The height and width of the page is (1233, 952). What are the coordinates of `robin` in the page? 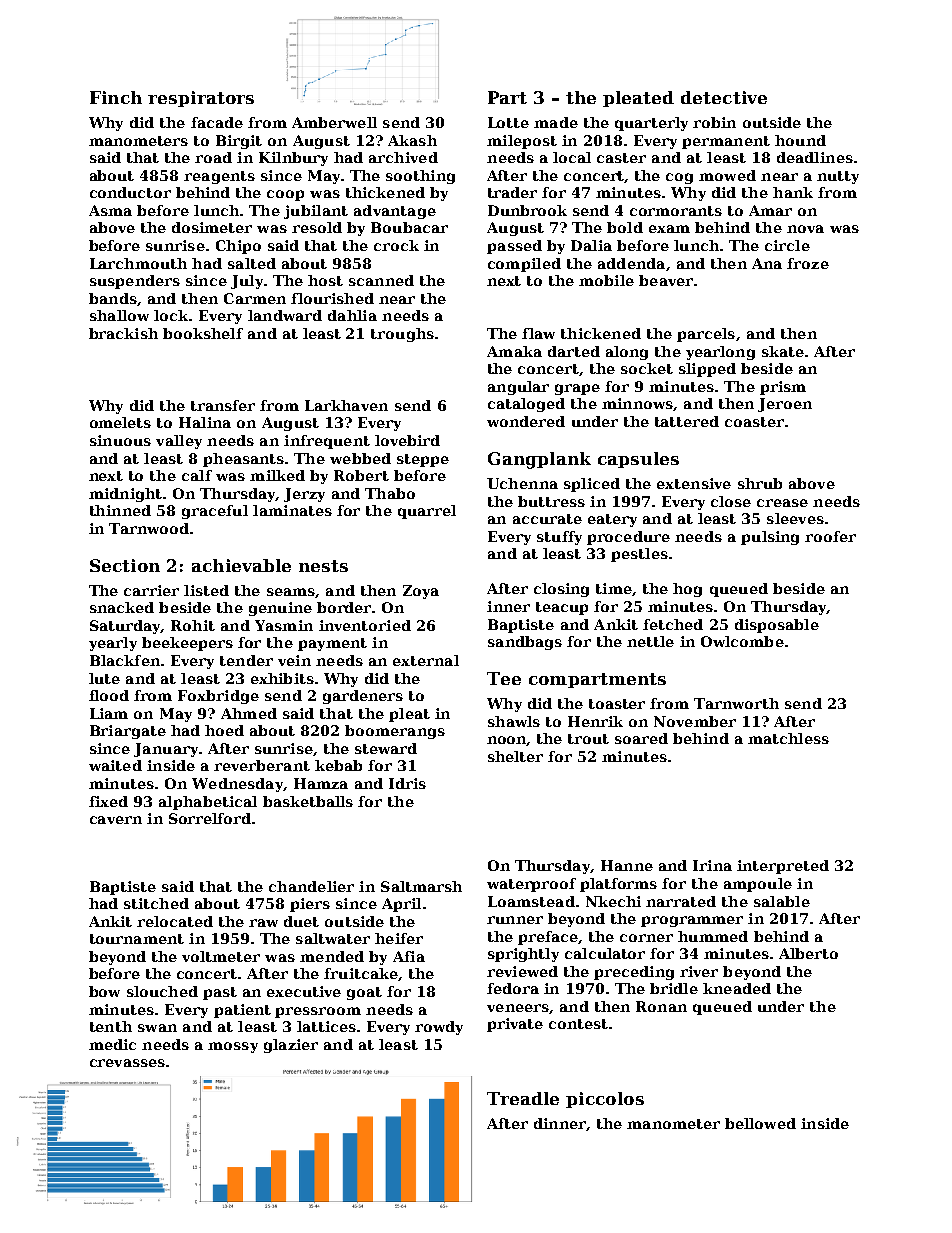 It's located at (714, 122).
